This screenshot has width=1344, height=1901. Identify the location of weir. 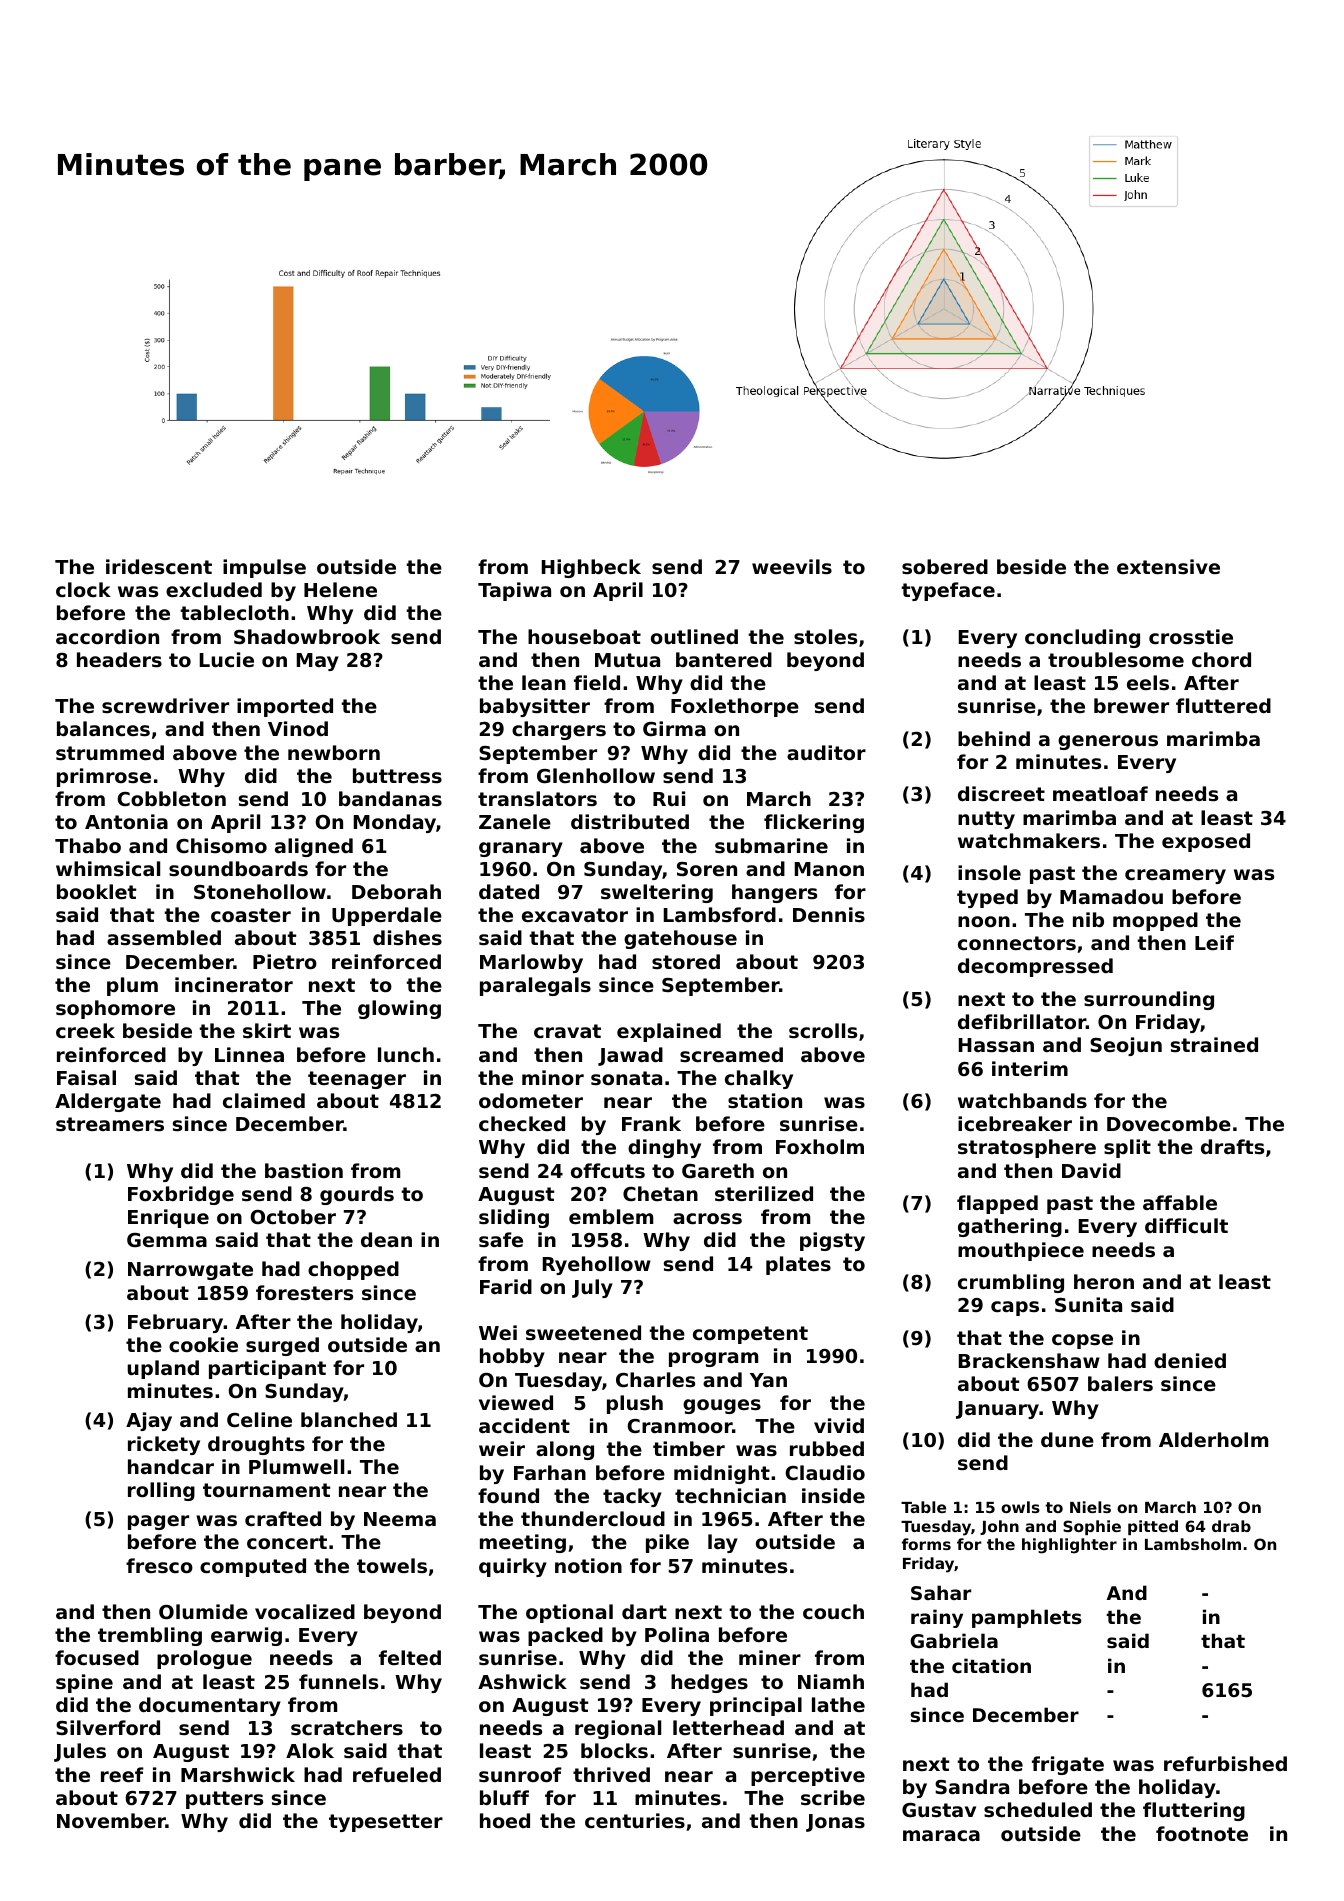
(502, 1448).
